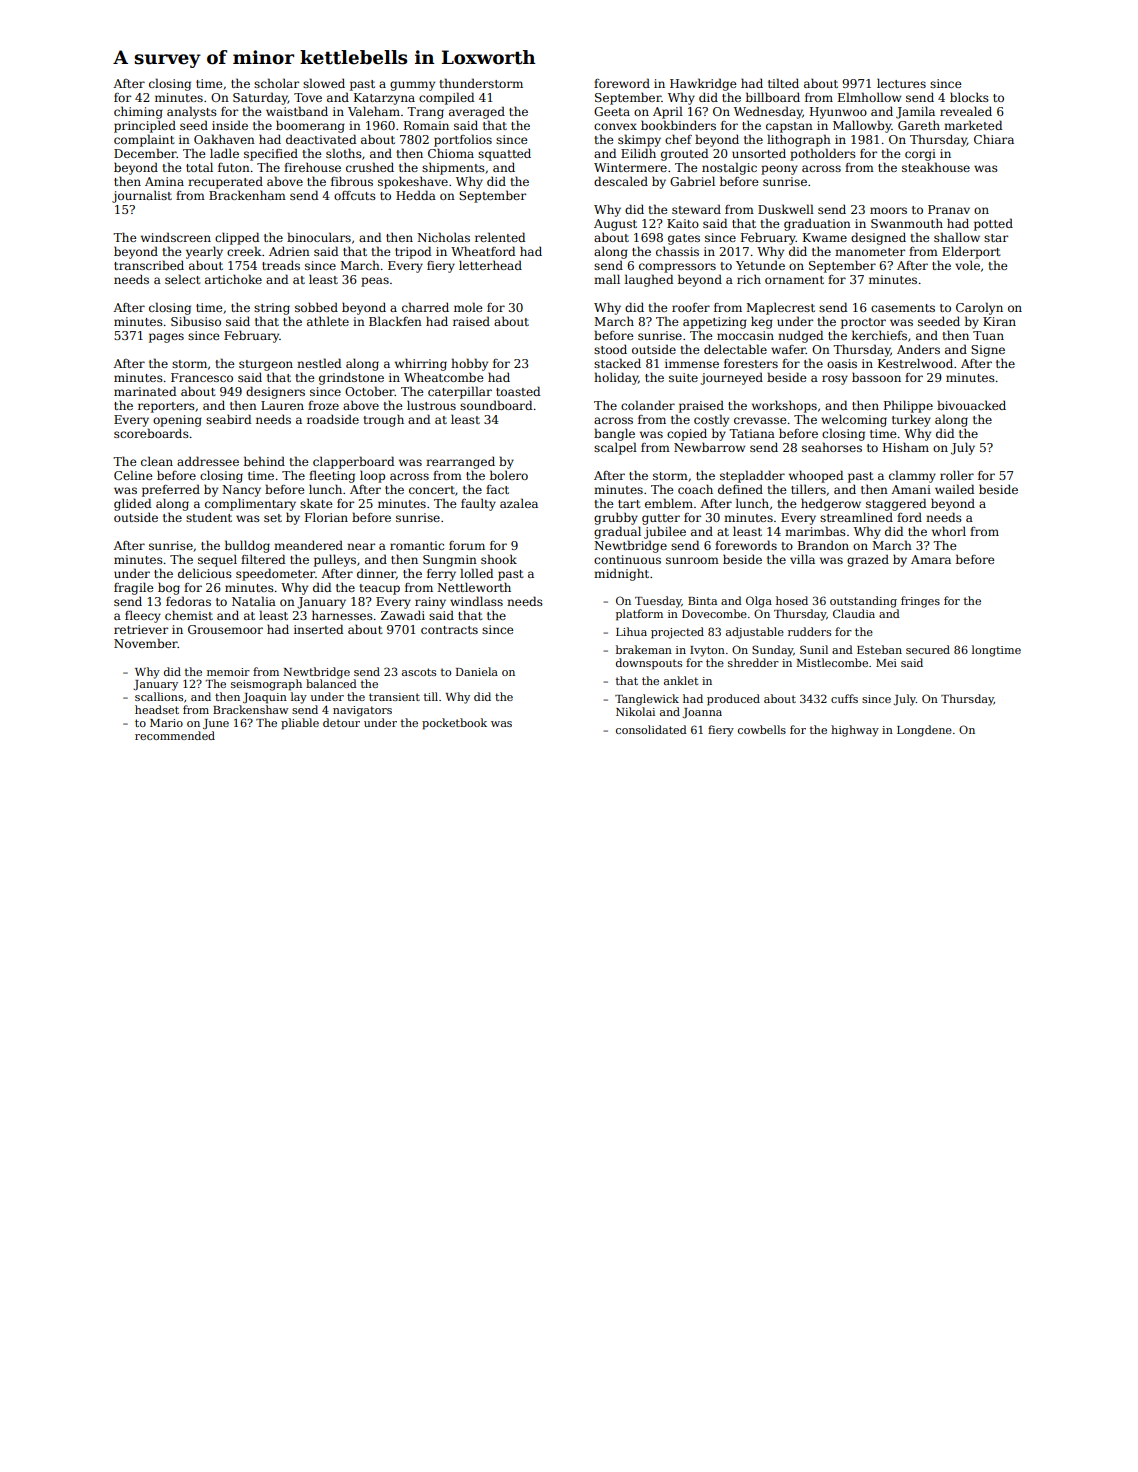 This screenshot has width=1138, height=1472. Describe the element at coordinates (906, 447) in the screenshot. I see `Hisham` at that location.
